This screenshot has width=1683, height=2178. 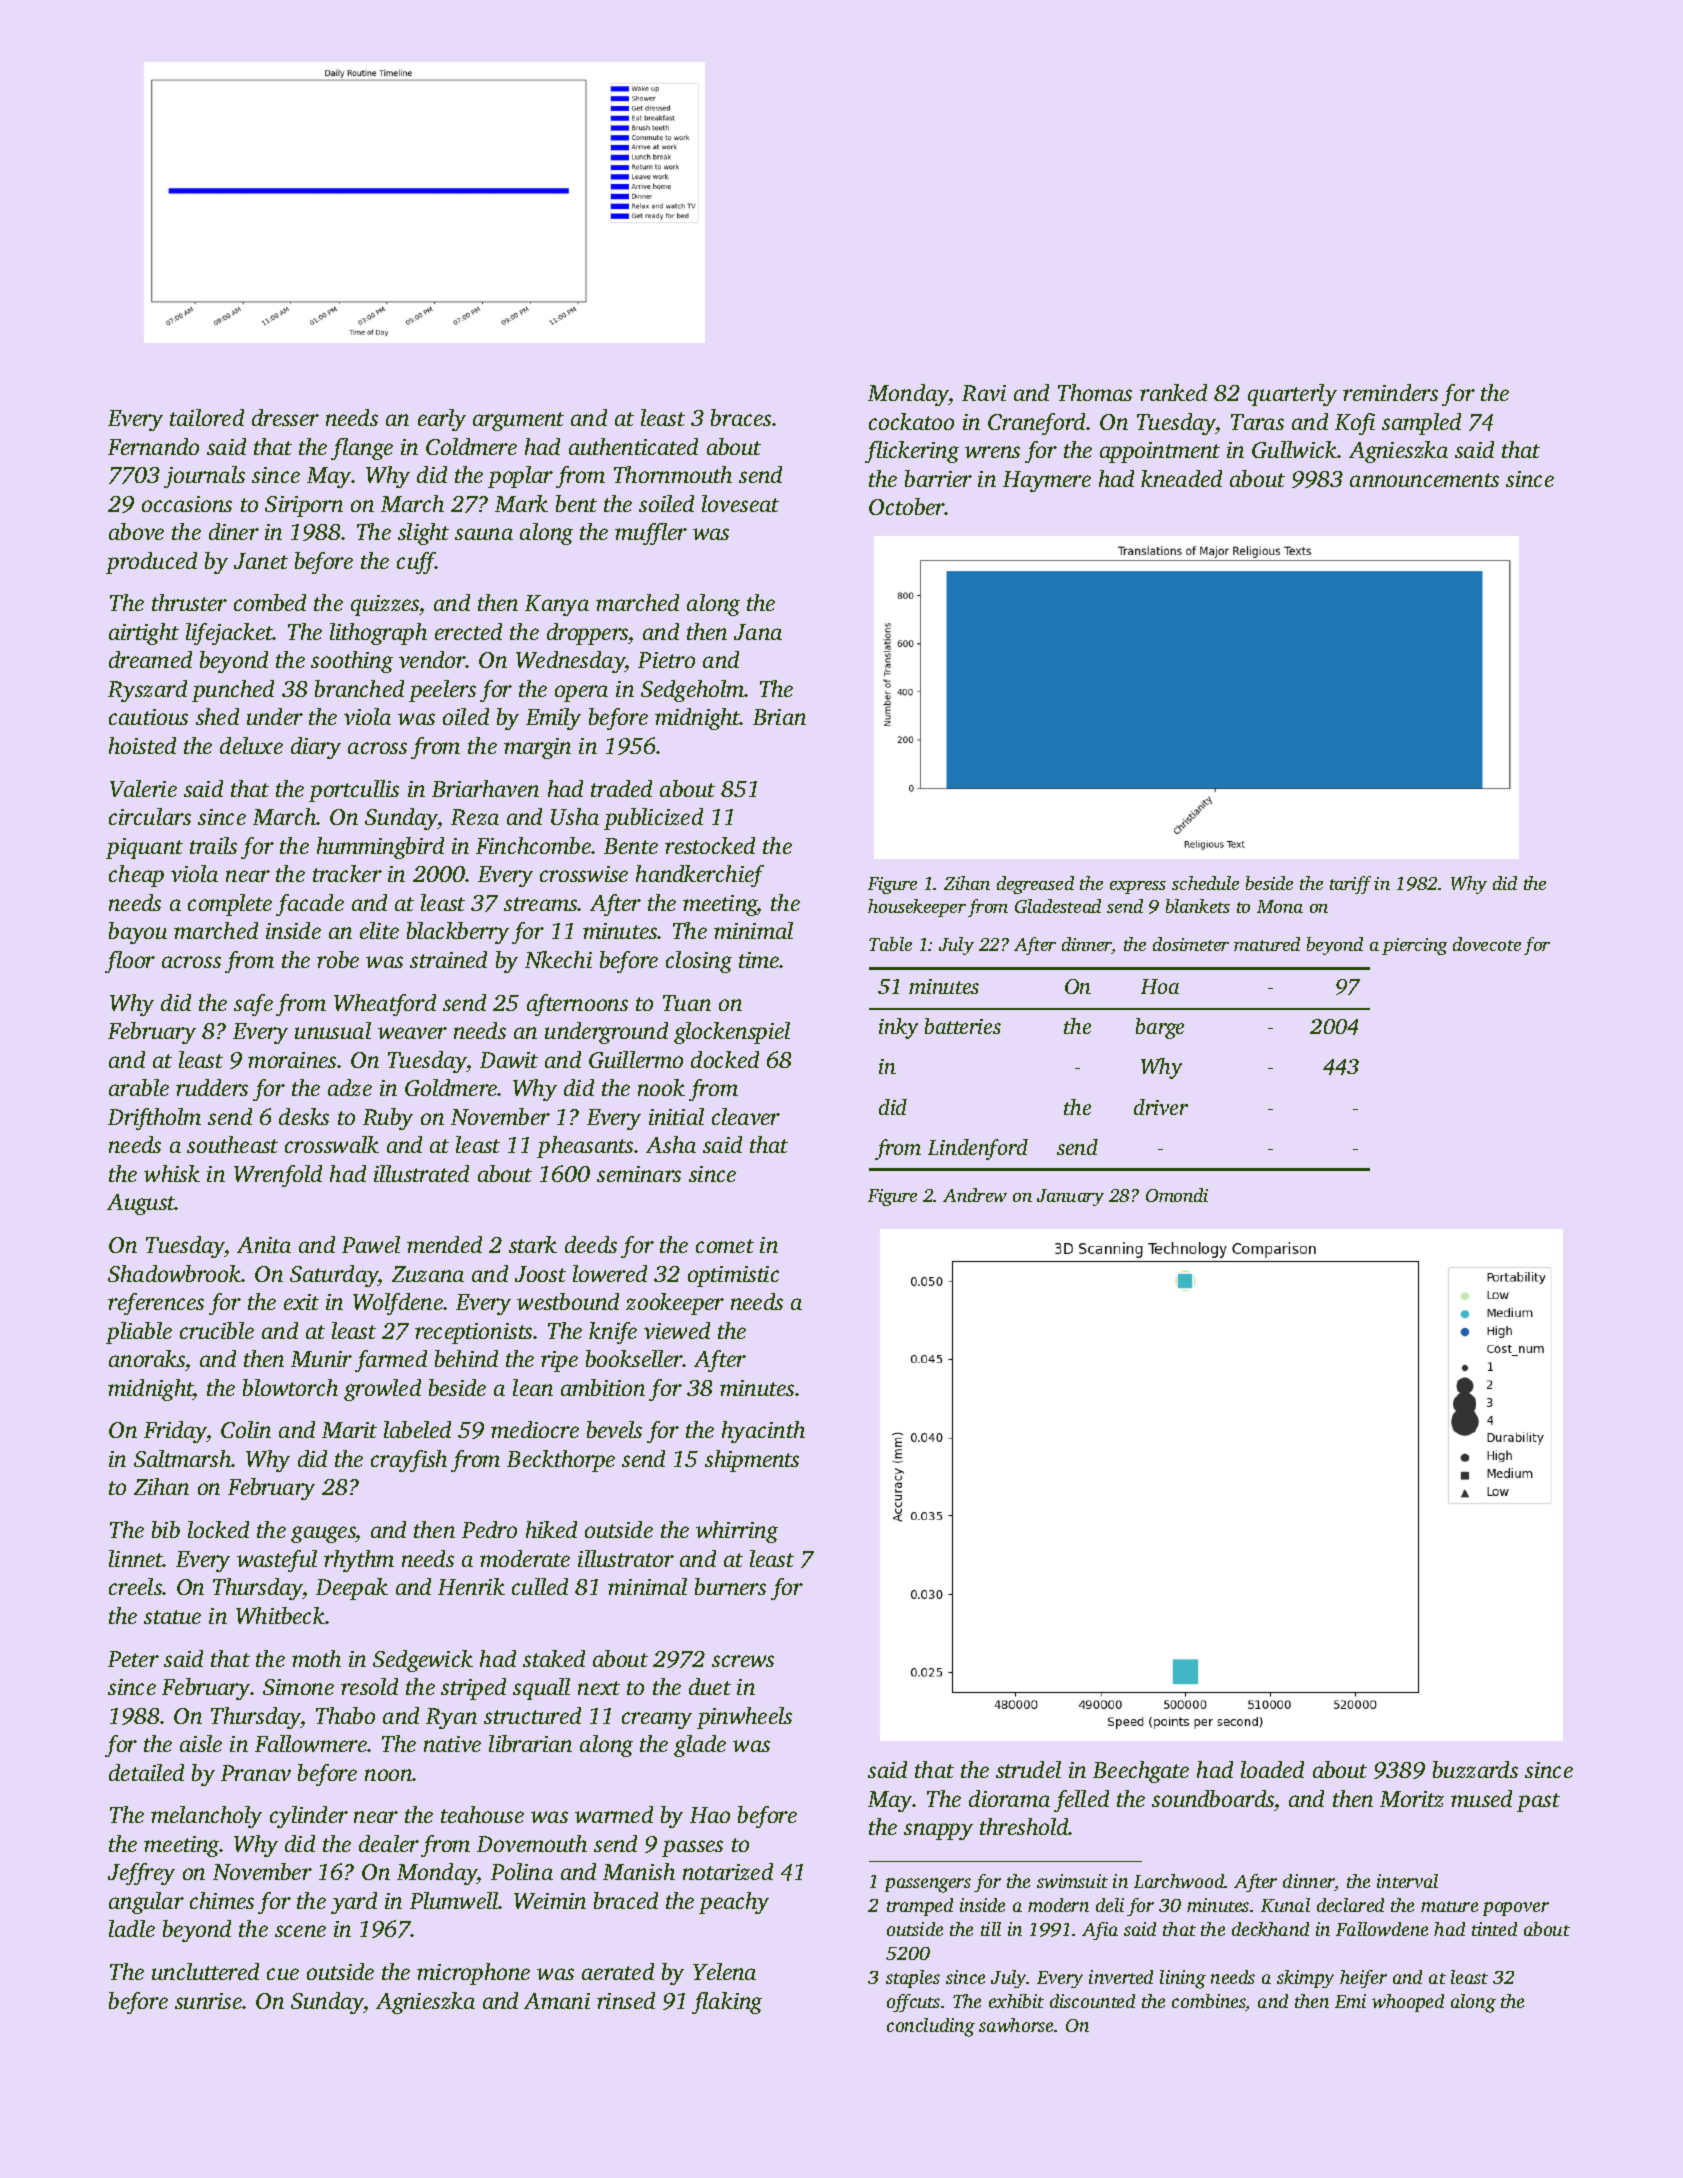 What do you see at coordinates (409, 1461) in the screenshot?
I see `crayfish` at bounding box center [409, 1461].
